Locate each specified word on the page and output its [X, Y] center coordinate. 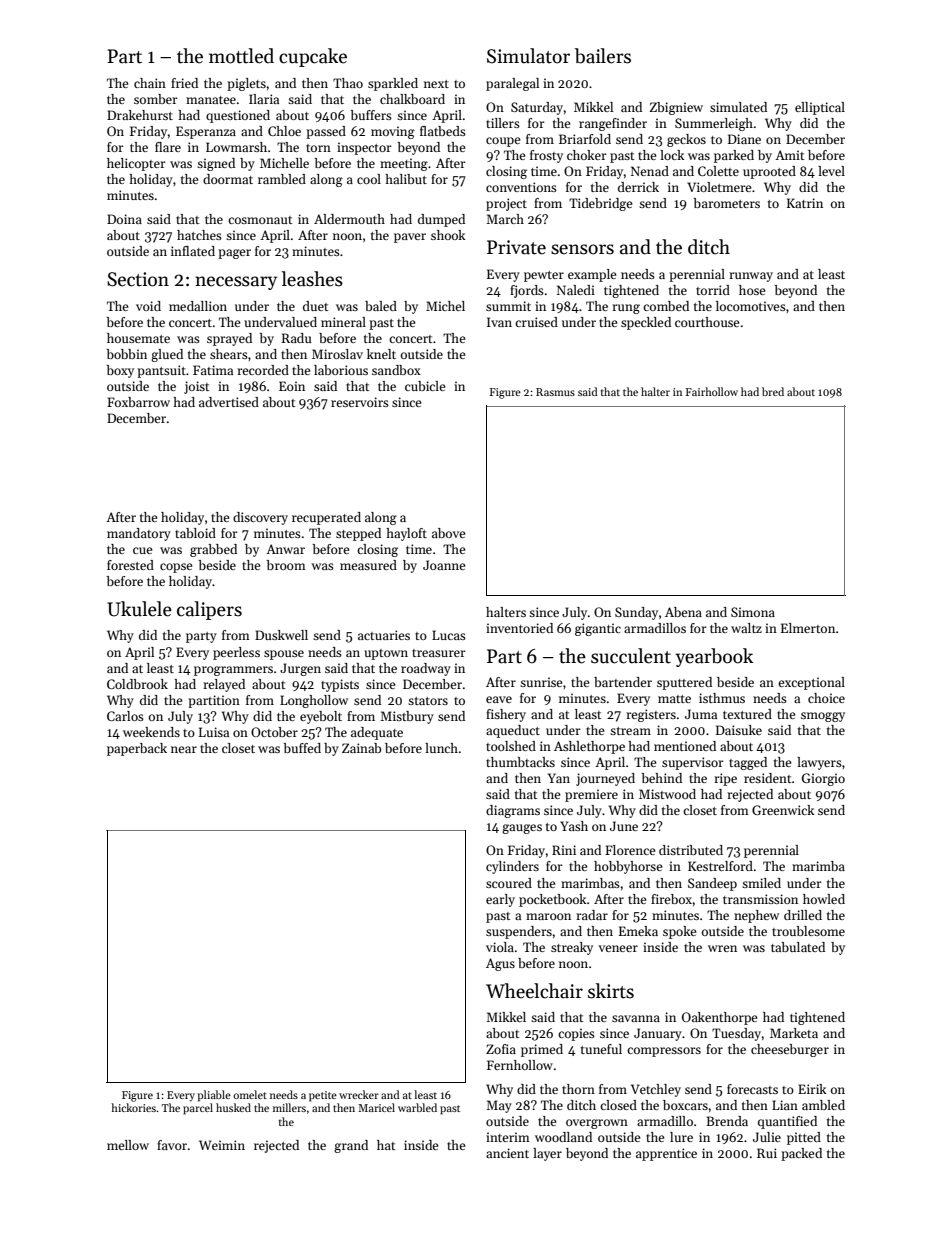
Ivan [499, 322]
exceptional [811, 683]
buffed [302, 748]
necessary [236, 283]
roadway [426, 669]
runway [751, 277]
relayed [224, 685]
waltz [746, 628]
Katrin [805, 203]
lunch [441, 748]
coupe [503, 142]
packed [801, 1154]
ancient [507, 1153]
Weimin [222, 1145]
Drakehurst [140, 115]
